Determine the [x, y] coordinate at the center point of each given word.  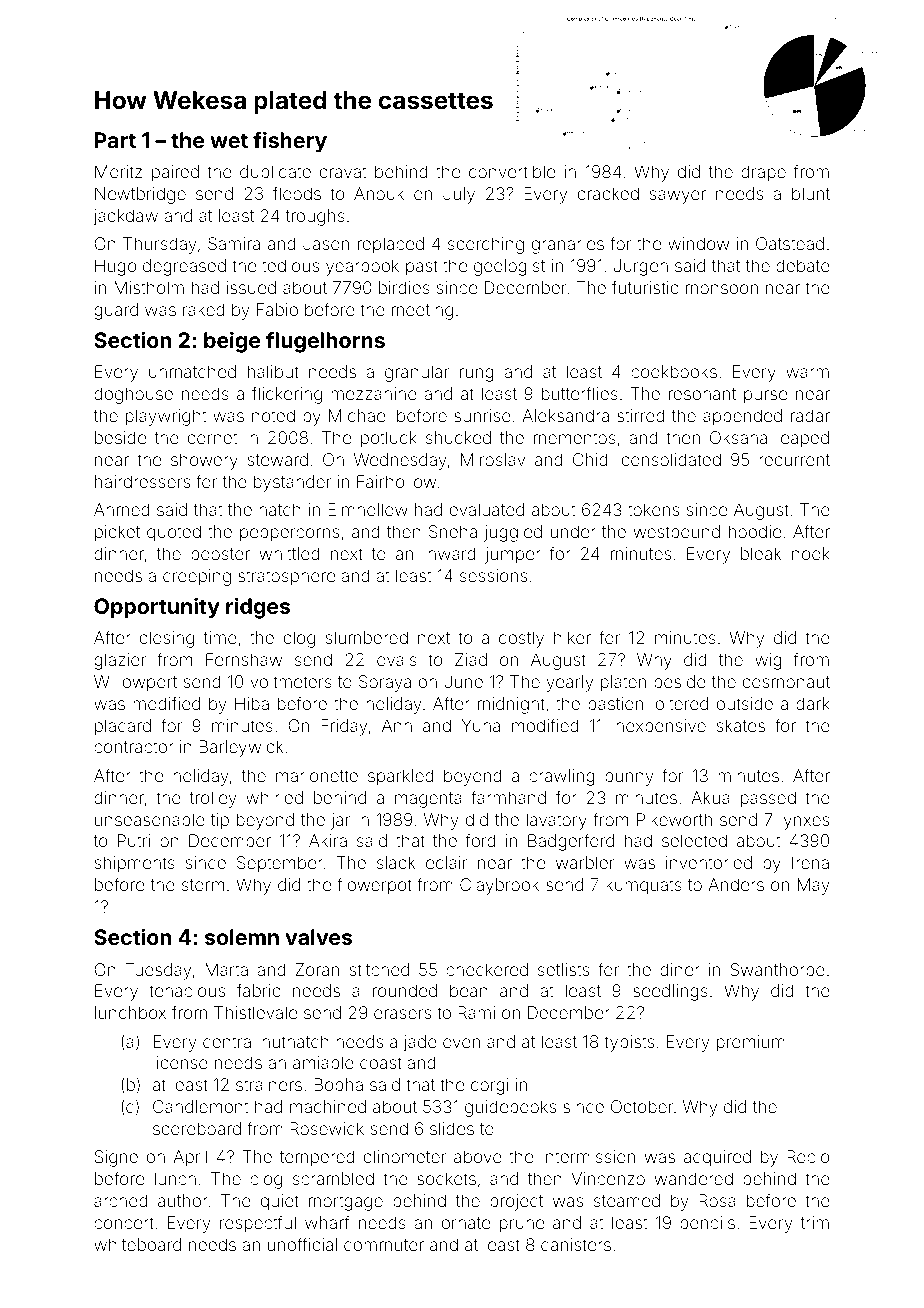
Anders [736, 884]
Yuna [481, 725]
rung [477, 375]
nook [811, 553]
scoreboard [197, 1128]
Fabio [277, 309]
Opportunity [157, 608]
